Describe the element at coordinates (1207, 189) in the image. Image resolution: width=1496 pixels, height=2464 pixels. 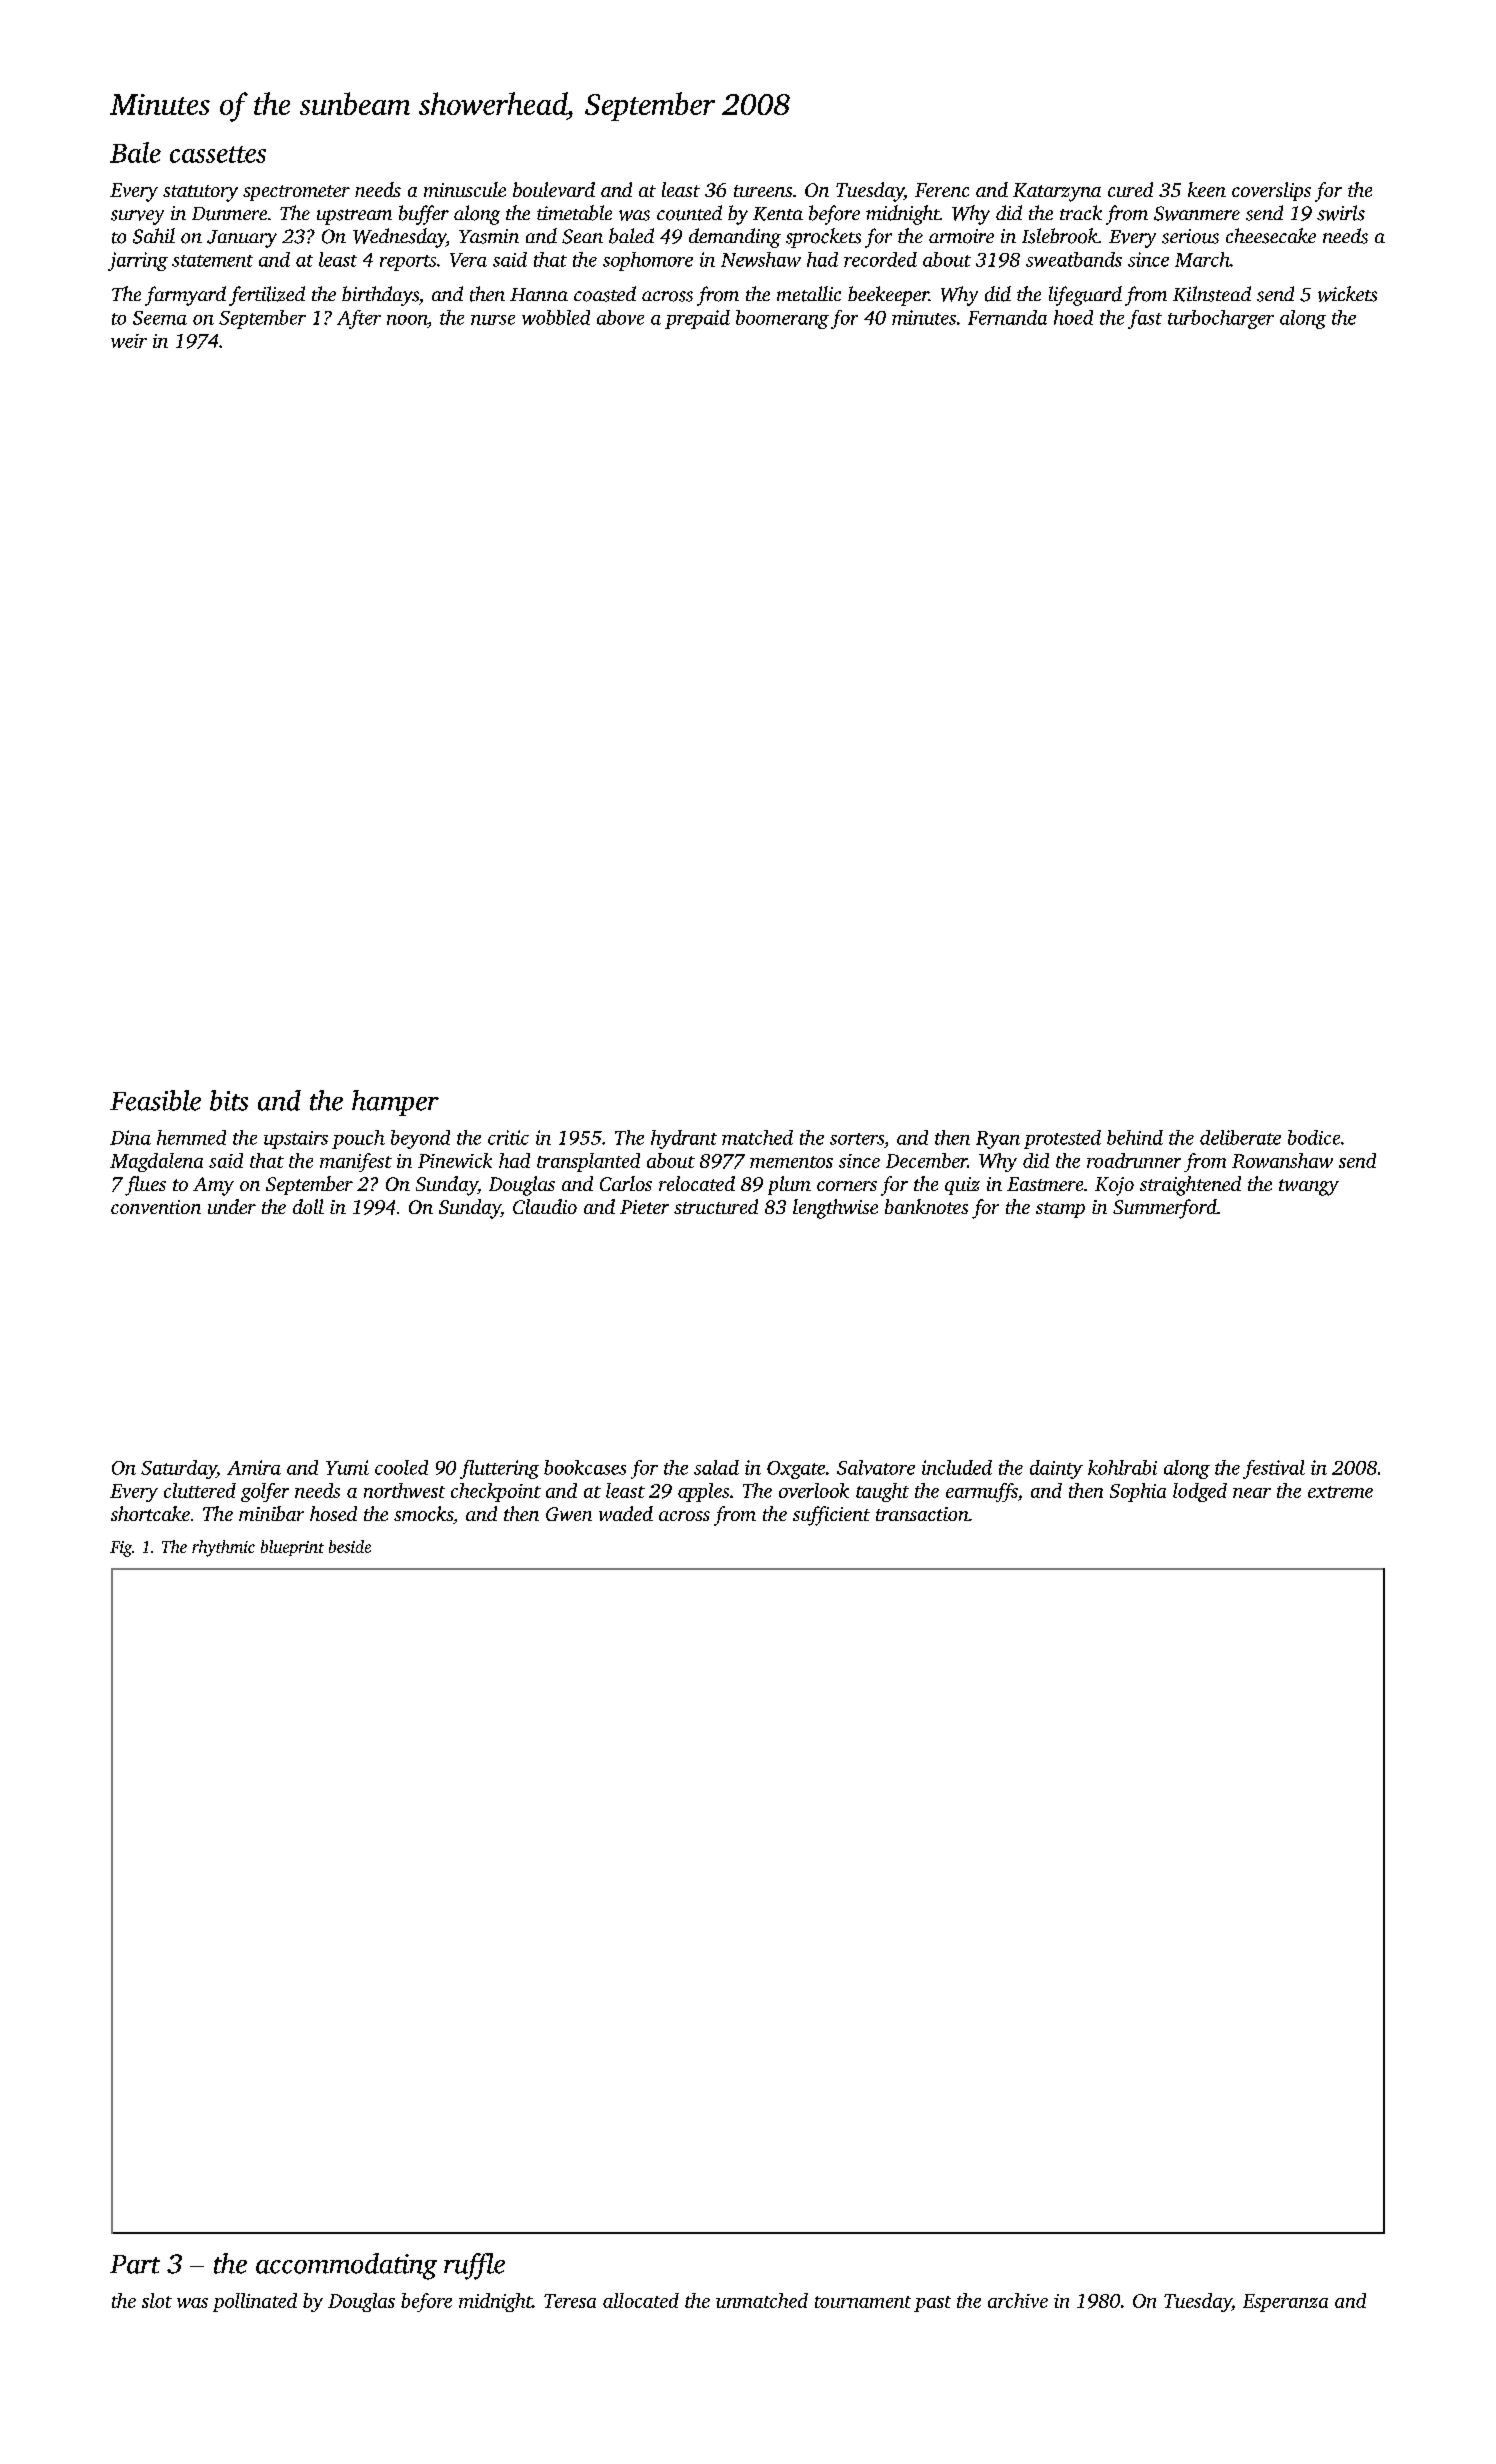
I see `keen` at that location.
